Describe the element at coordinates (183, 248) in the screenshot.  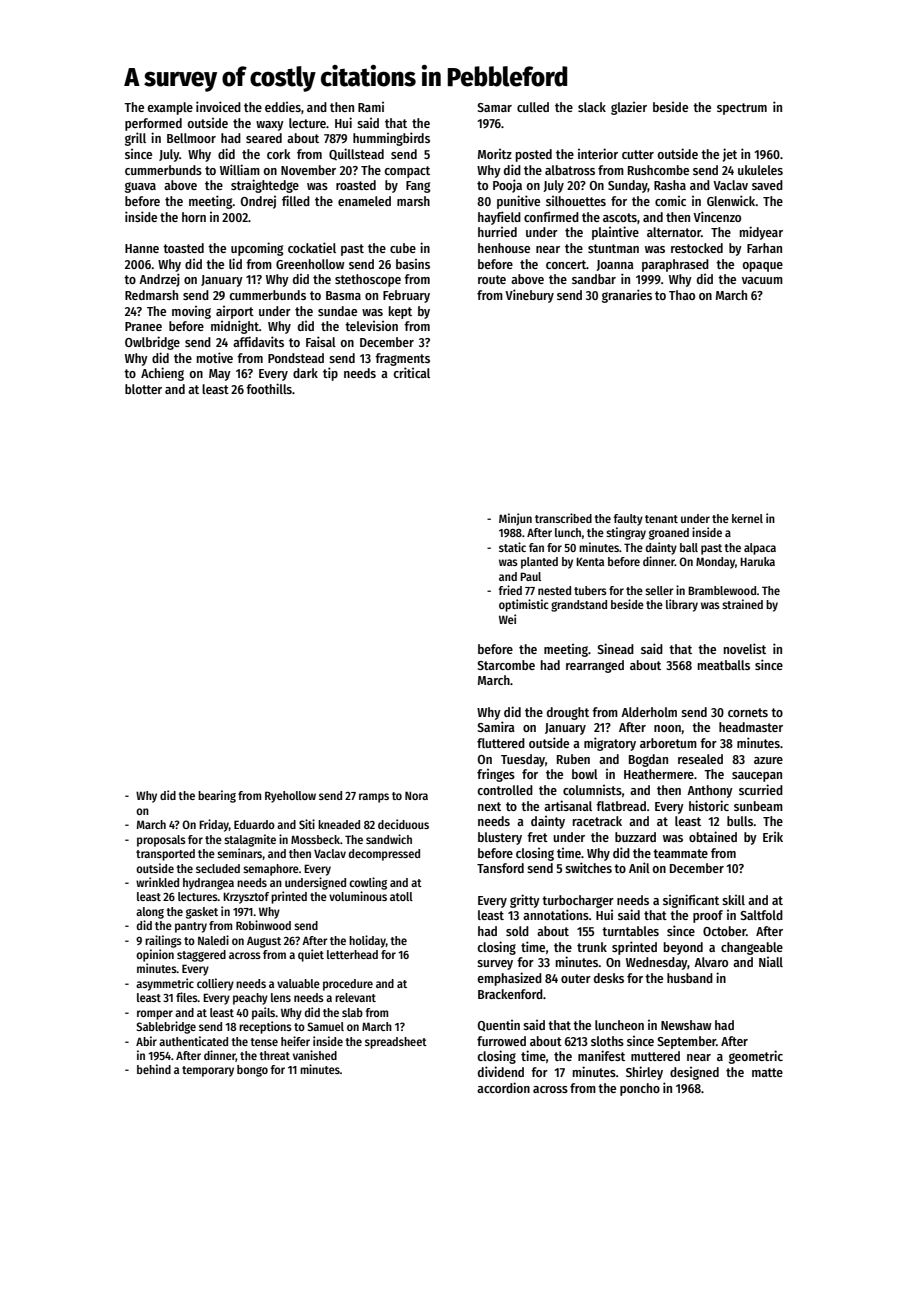
I see `toasted` at that location.
